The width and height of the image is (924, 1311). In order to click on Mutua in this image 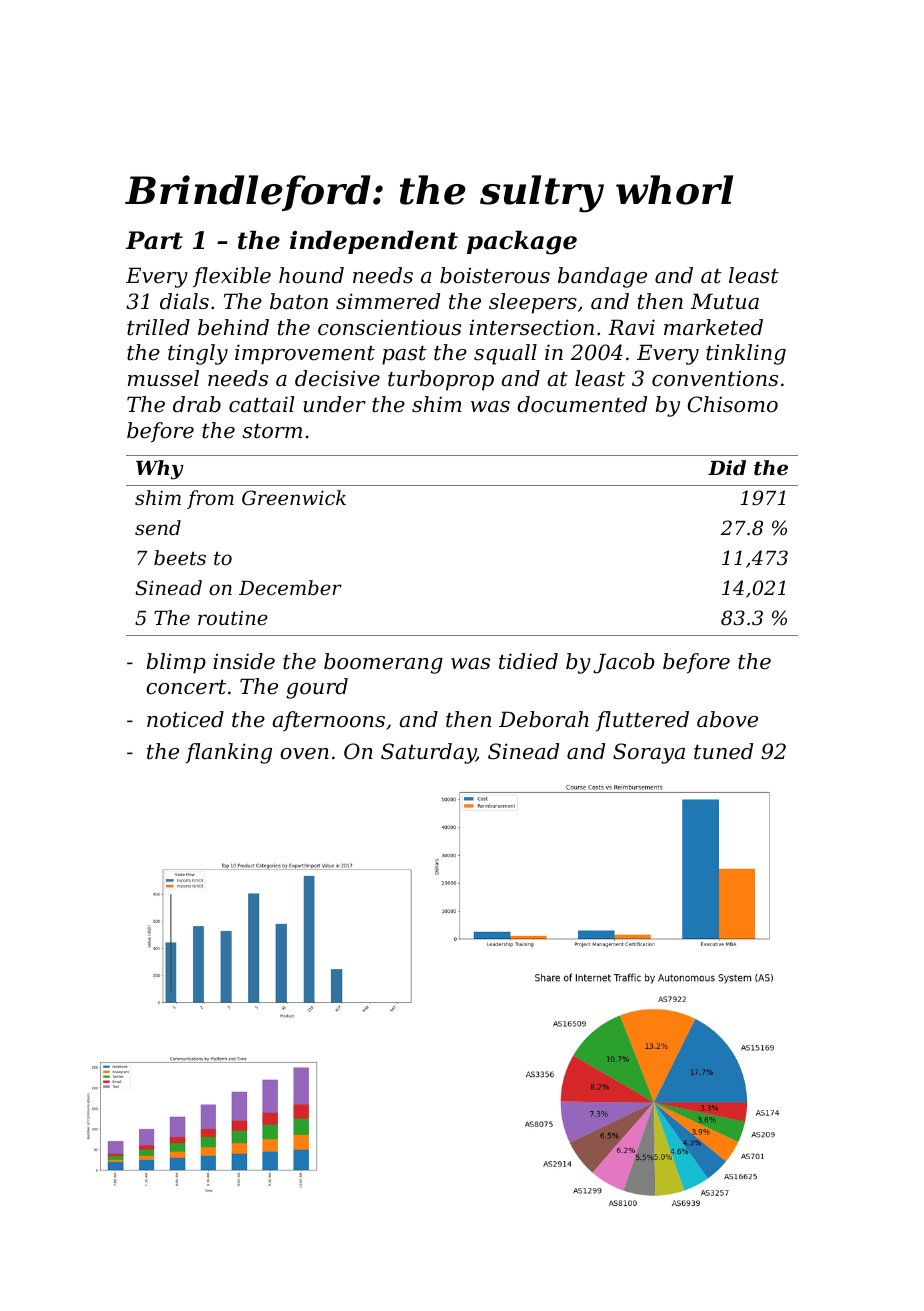, I will do `click(725, 301)`.
